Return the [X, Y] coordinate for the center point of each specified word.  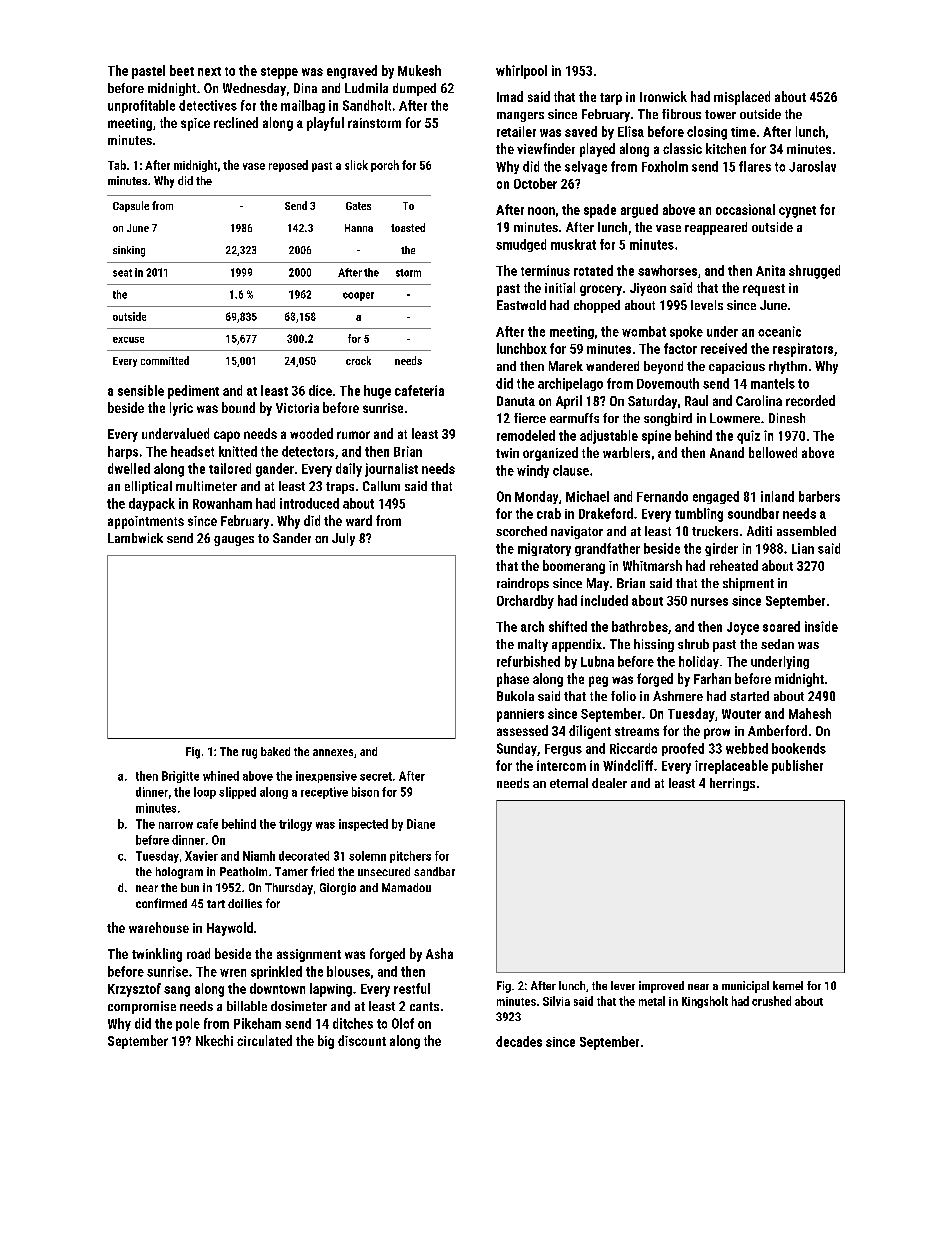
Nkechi [214, 1040]
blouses [348, 971]
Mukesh [419, 70]
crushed [771, 1001]
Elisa [631, 131]
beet [182, 70]
